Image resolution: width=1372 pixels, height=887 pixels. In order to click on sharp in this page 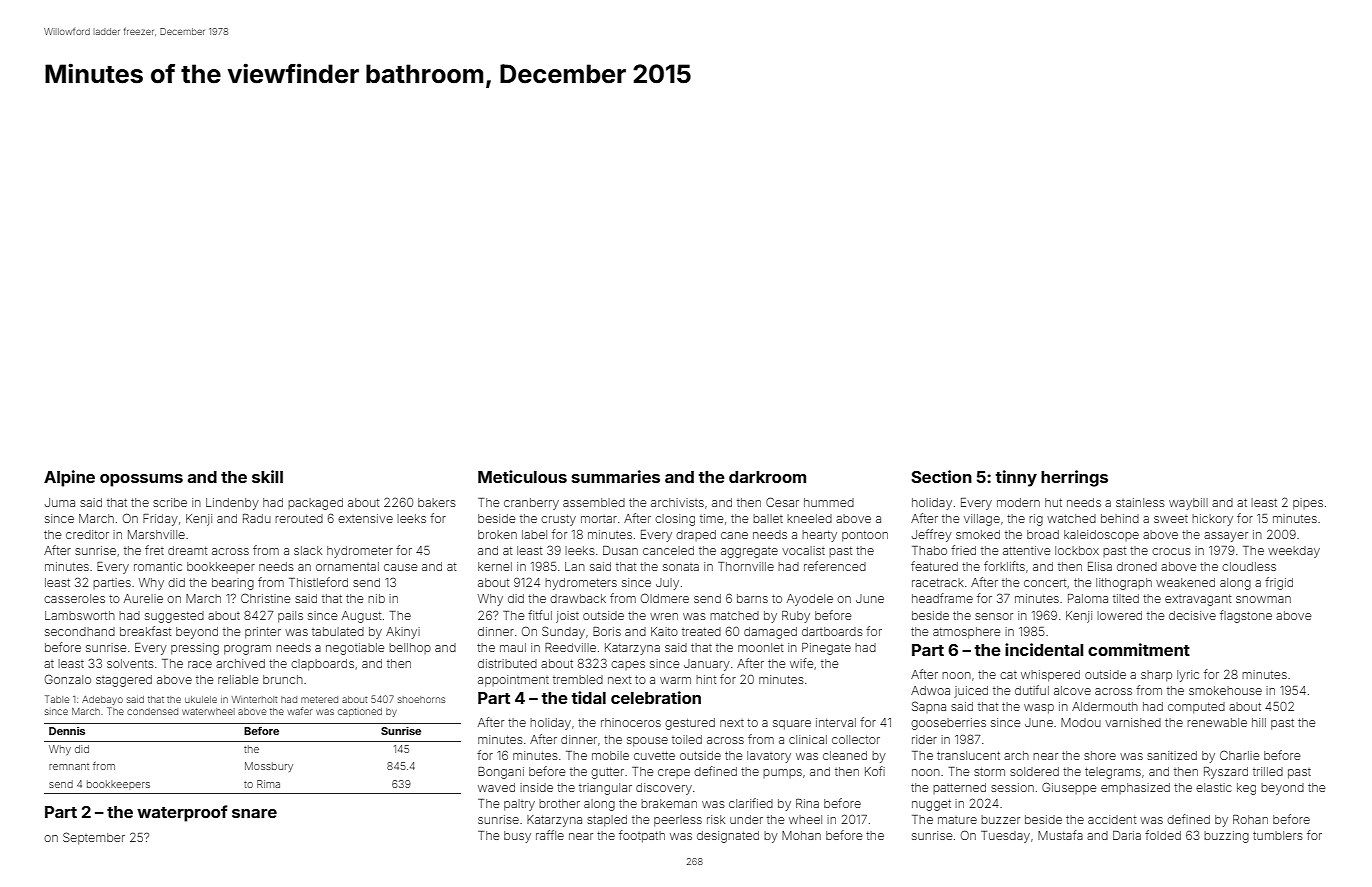, I will do `click(1156, 676)`.
